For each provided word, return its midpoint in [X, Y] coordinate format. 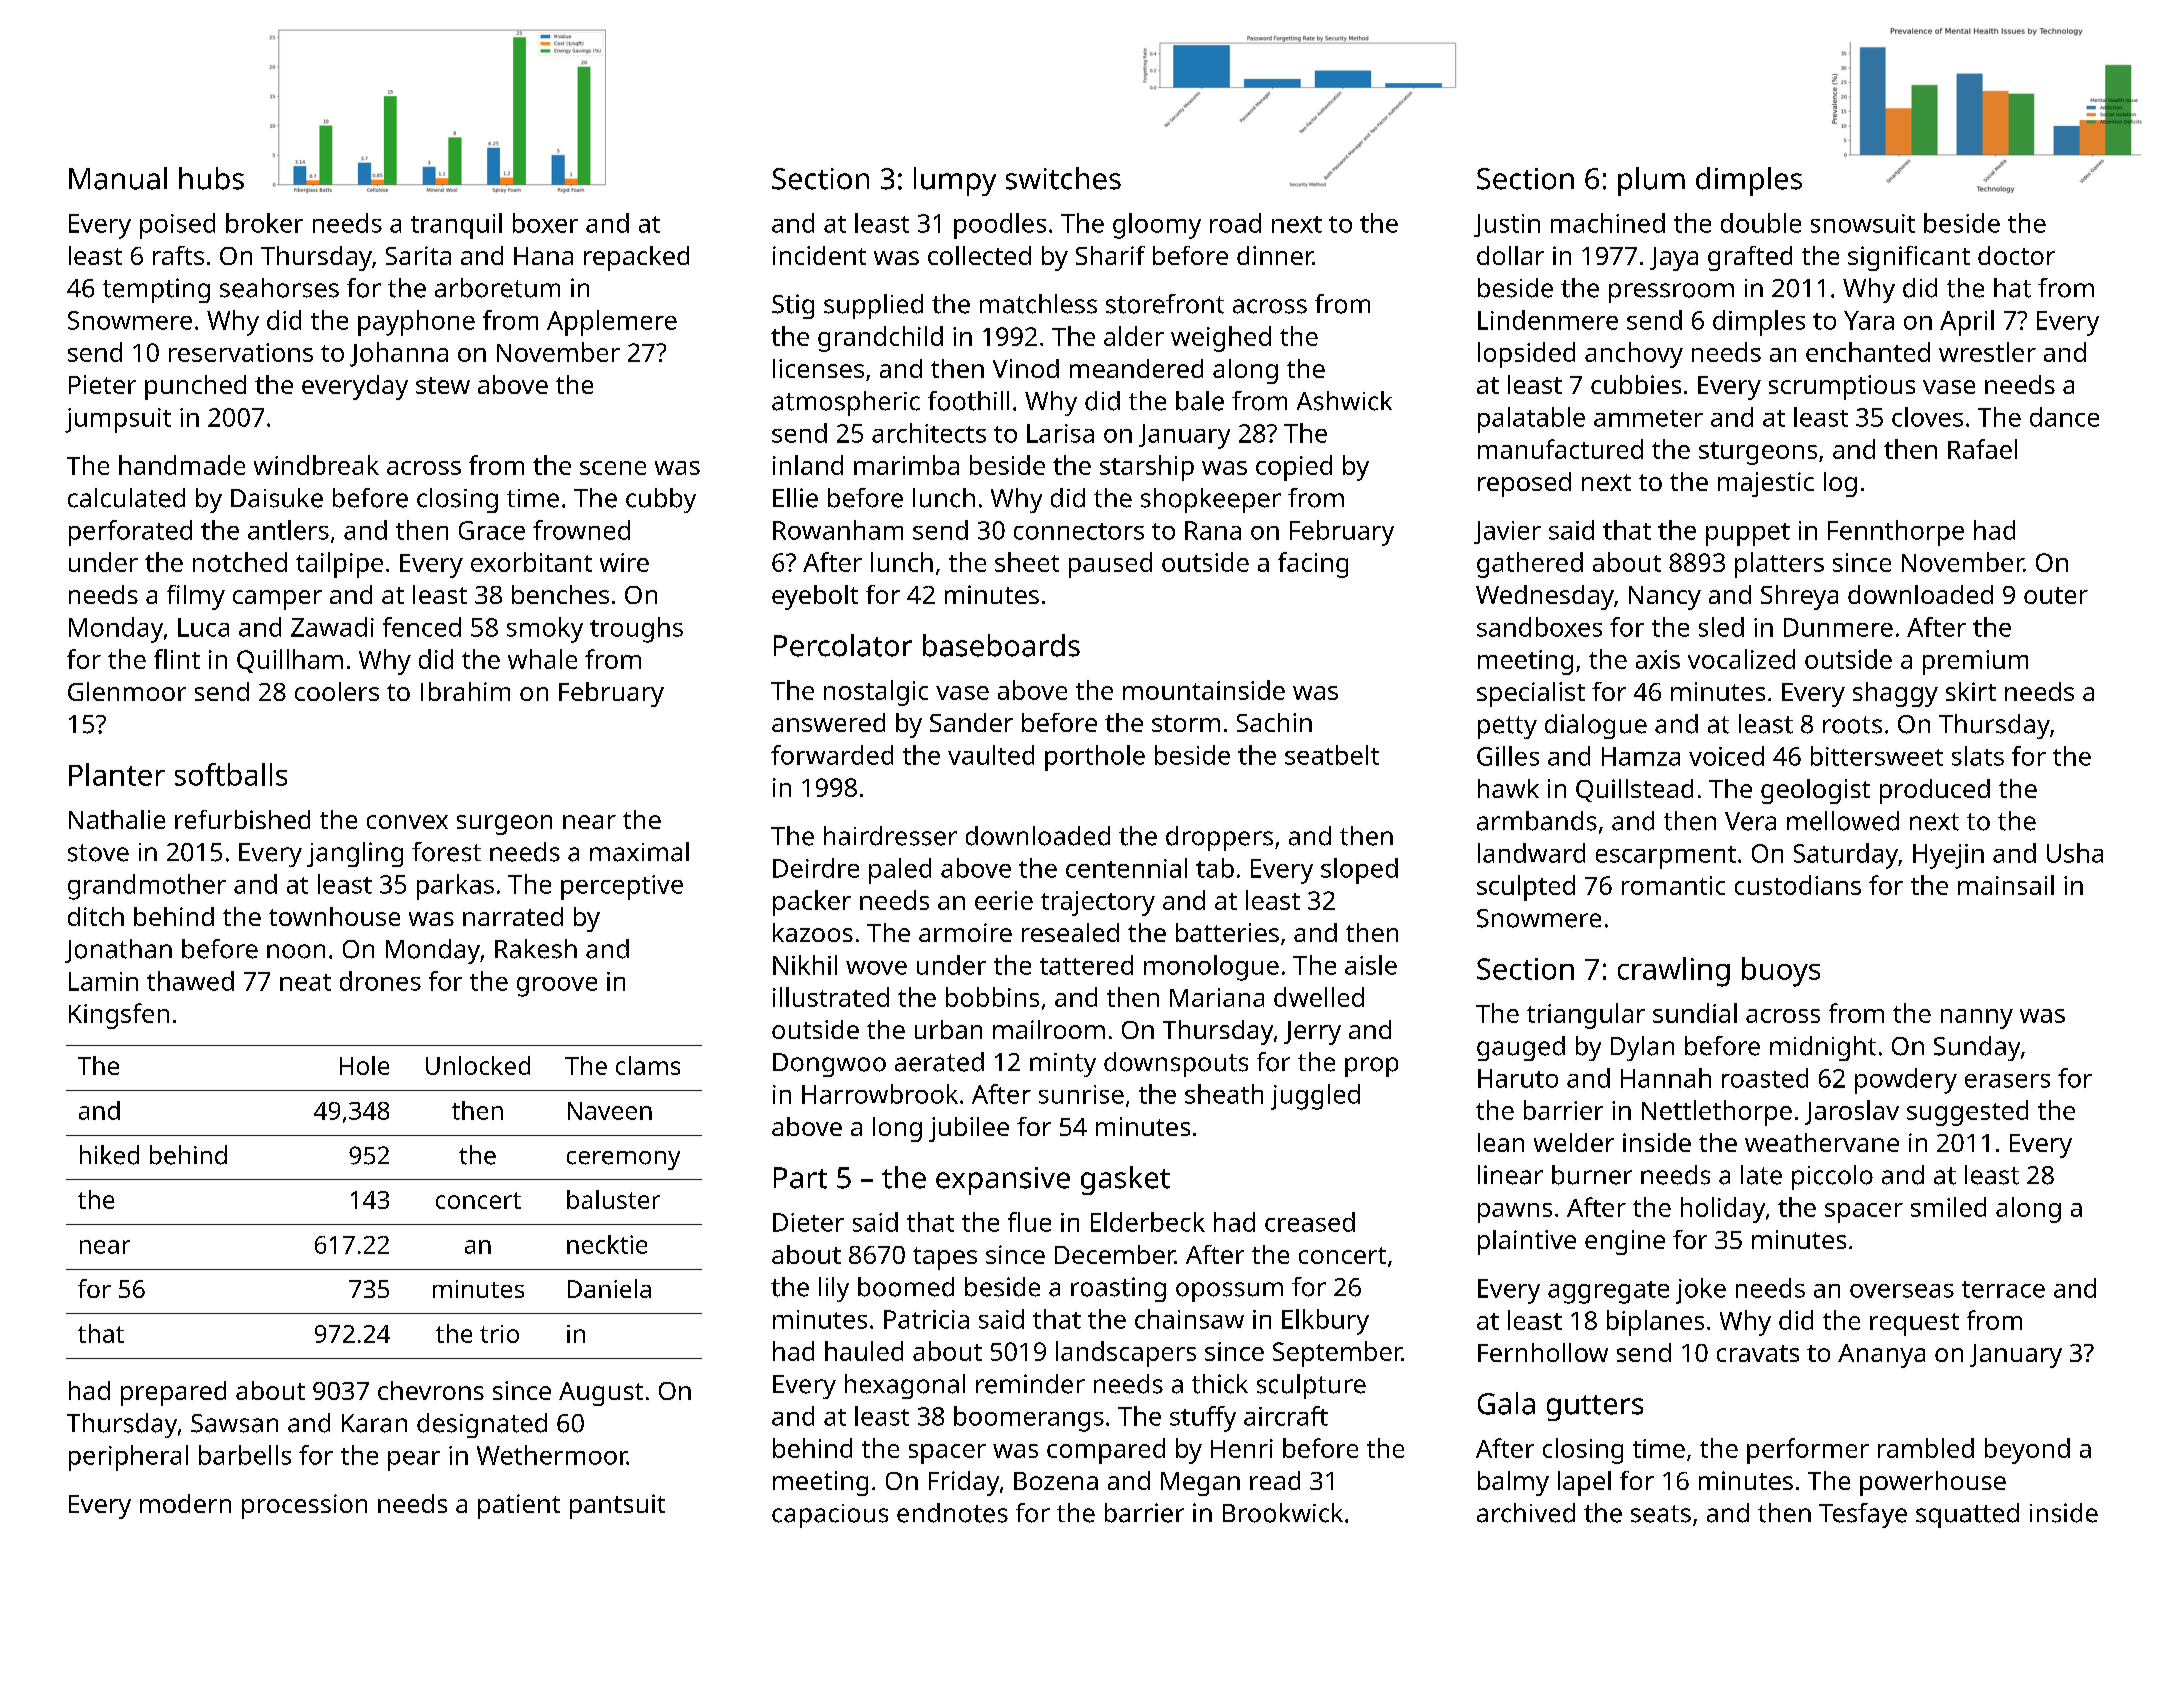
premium [1975, 662]
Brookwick [1283, 1513]
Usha [2075, 853]
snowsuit [1863, 223]
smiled [1948, 1207]
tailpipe [339, 565]
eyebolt [815, 597]
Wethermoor [552, 1455]
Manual [118, 178]
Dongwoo [829, 1065]
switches [1063, 178]
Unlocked [478, 1065]
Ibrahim [465, 691]
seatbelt [1332, 755]
